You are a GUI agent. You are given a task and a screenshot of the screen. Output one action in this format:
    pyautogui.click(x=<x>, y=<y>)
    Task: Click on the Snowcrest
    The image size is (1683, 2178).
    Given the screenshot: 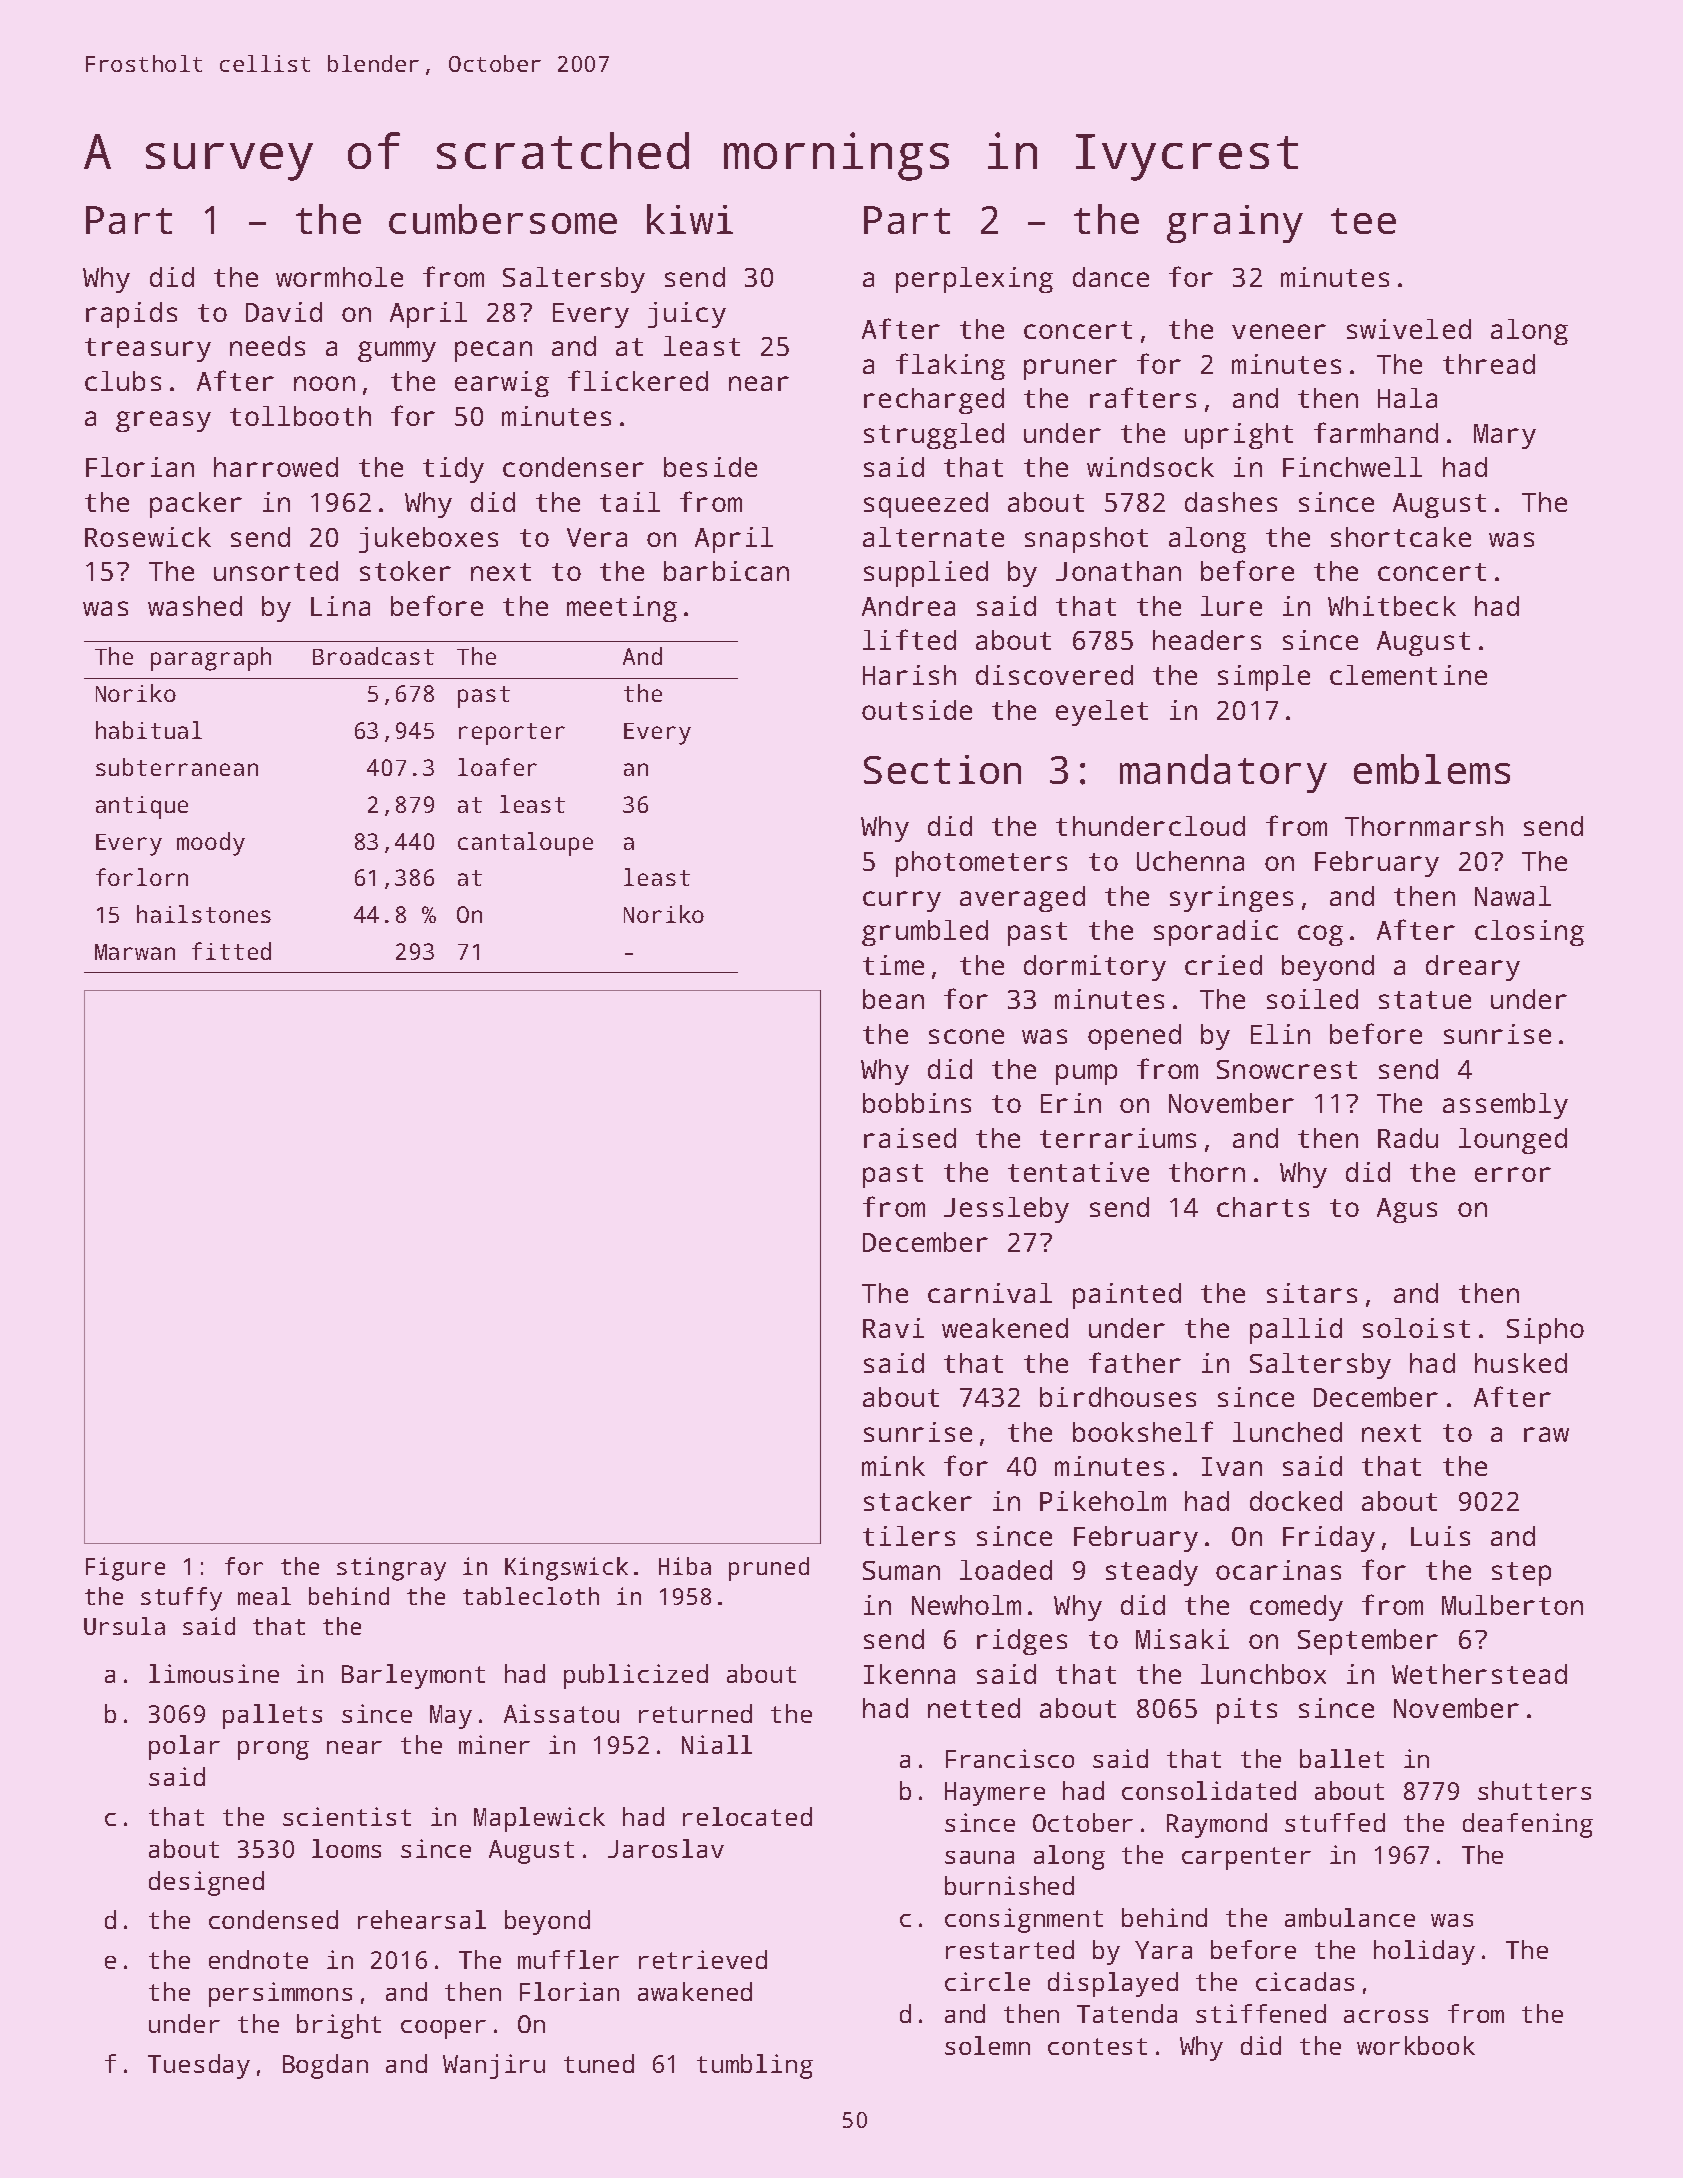 What is the action you would take?
    pyautogui.click(x=1287, y=1069)
